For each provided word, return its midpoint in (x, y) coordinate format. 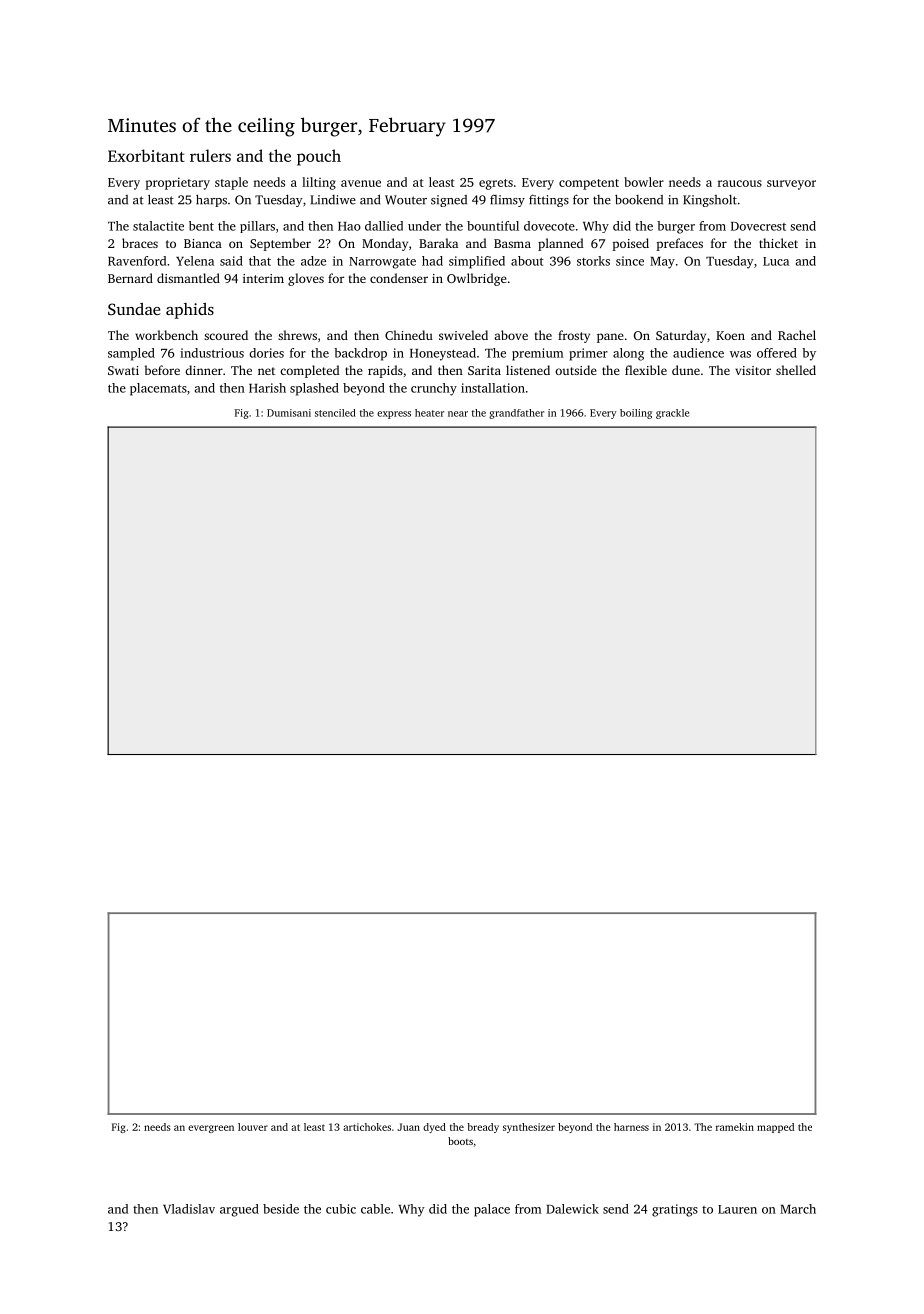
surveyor (791, 185)
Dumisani (289, 413)
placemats (158, 389)
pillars (257, 227)
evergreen (211, 1129)
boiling (636, 414)
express (394, 415)
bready (483, 1128)
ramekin (735, 1127)
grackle (672, 414)
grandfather (516, 414)
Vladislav (189, 1209)
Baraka (438, 243)
